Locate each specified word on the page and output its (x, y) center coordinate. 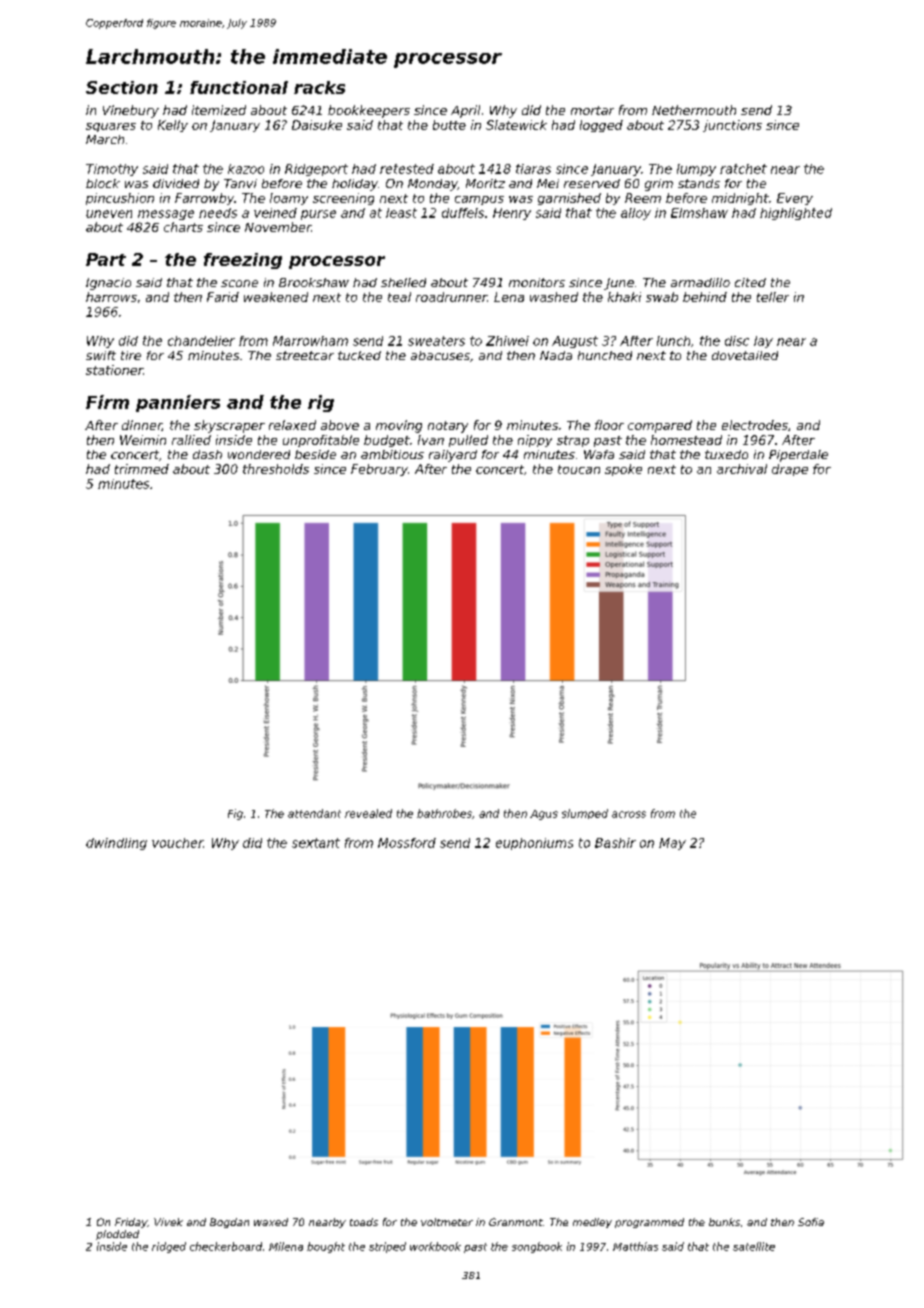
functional (239, 87)
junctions (732, 126)
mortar (592, 110)
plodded (117, 1235)
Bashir (615, 843)
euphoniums (534, 844)
